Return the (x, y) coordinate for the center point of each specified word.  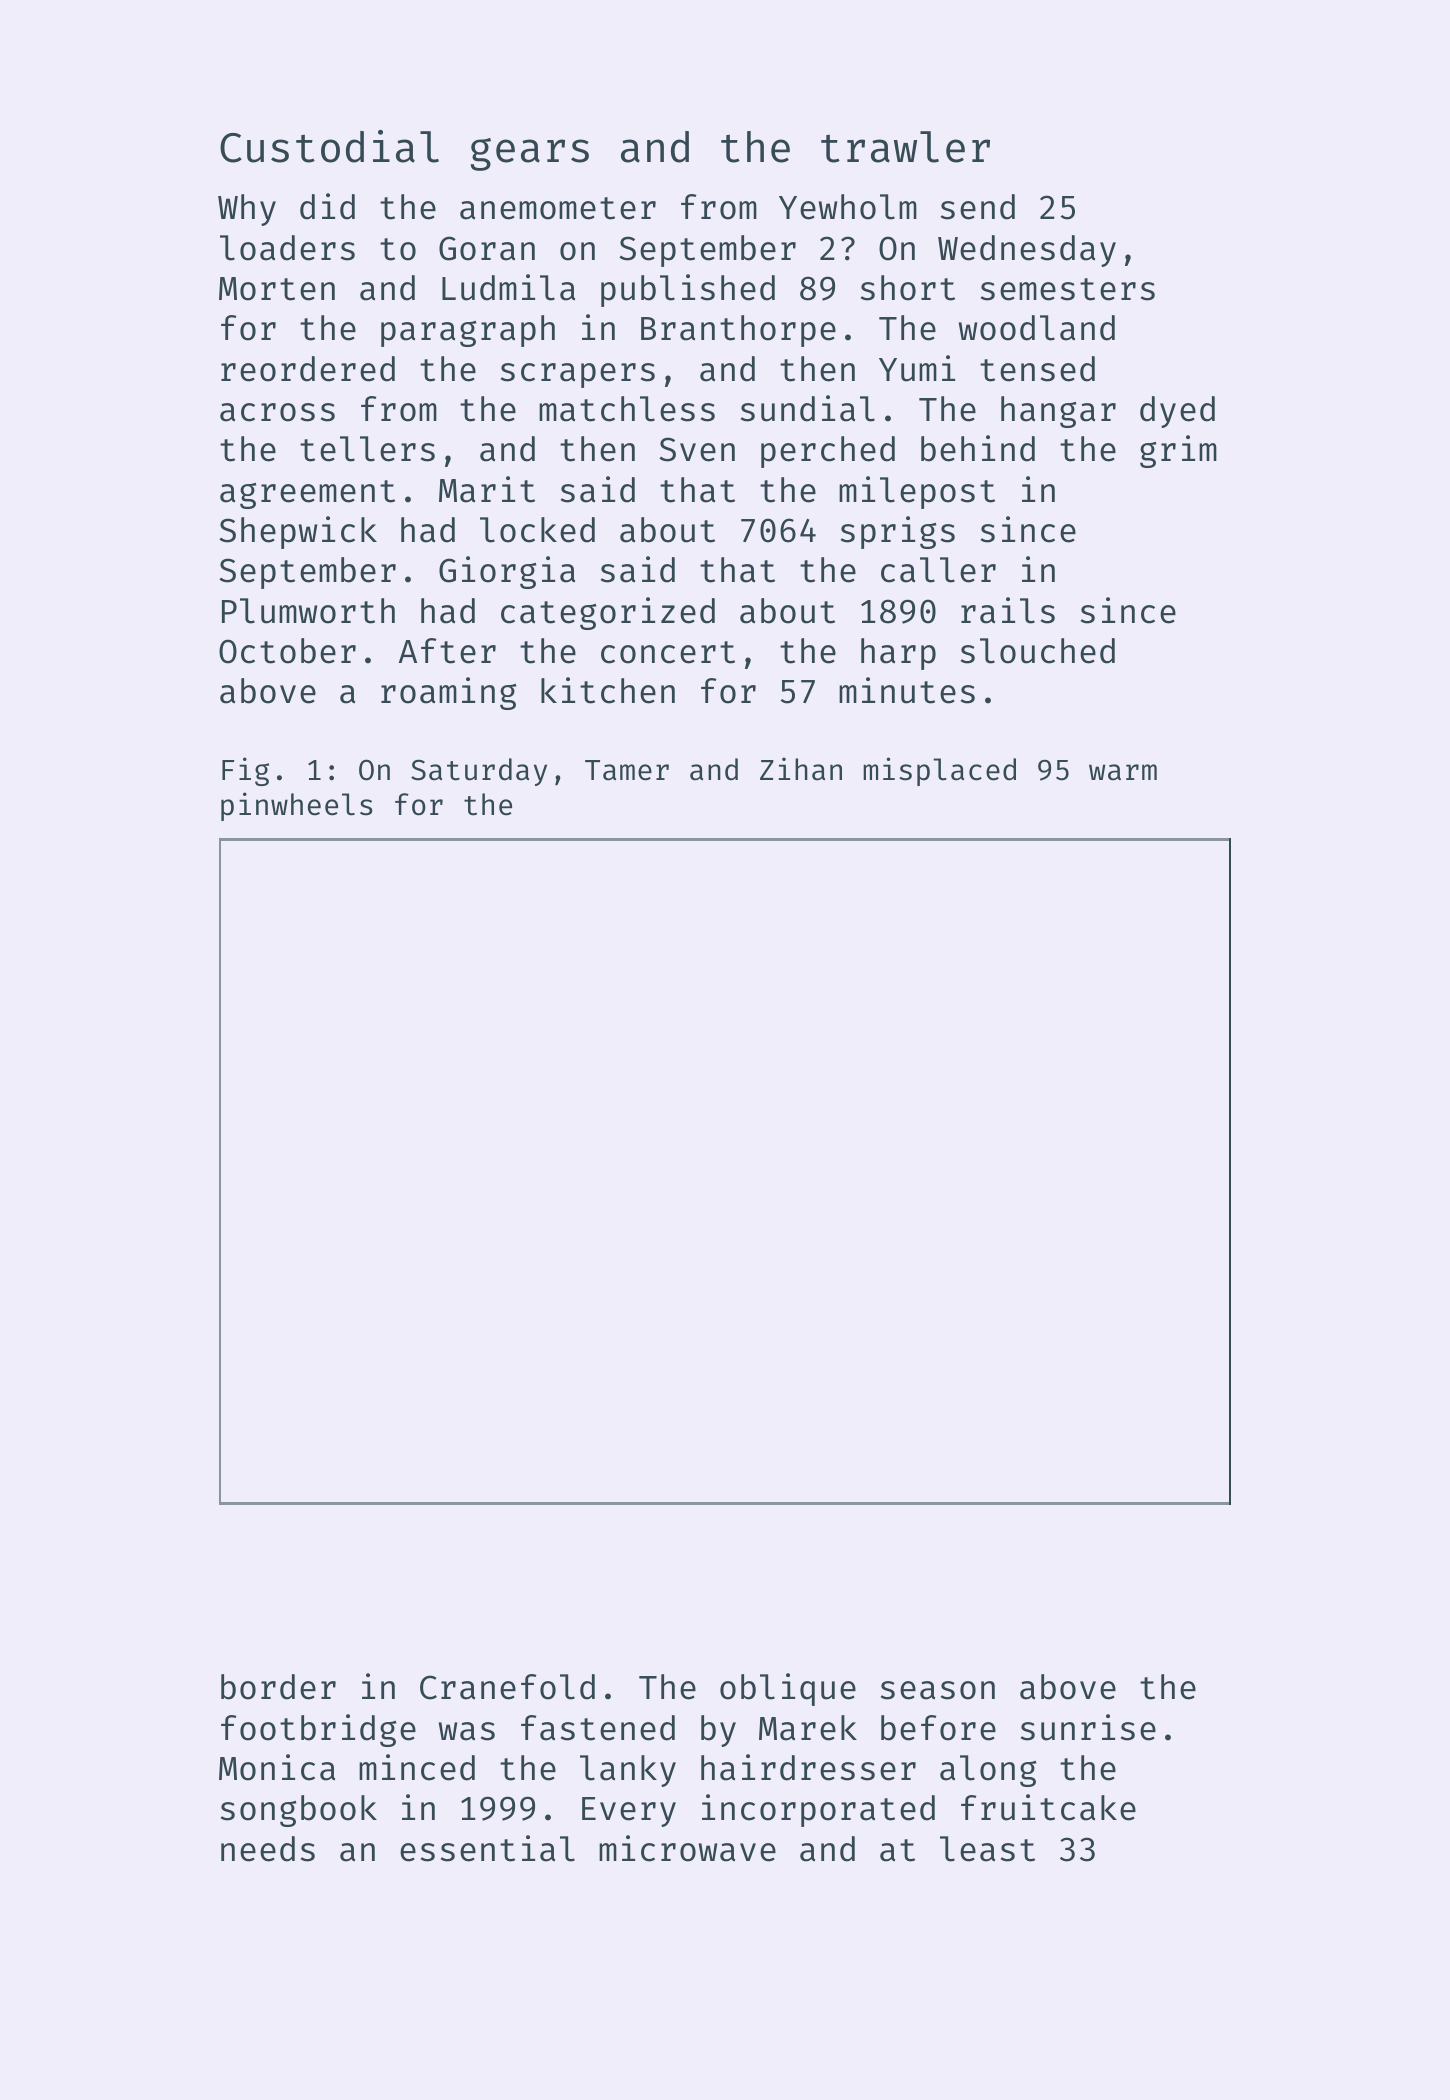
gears (530, 154)
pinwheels (297, 806)
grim (1178, 451)
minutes (907, 690)
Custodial (329, 146)
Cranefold (507, 1687)
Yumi (917, 368)
